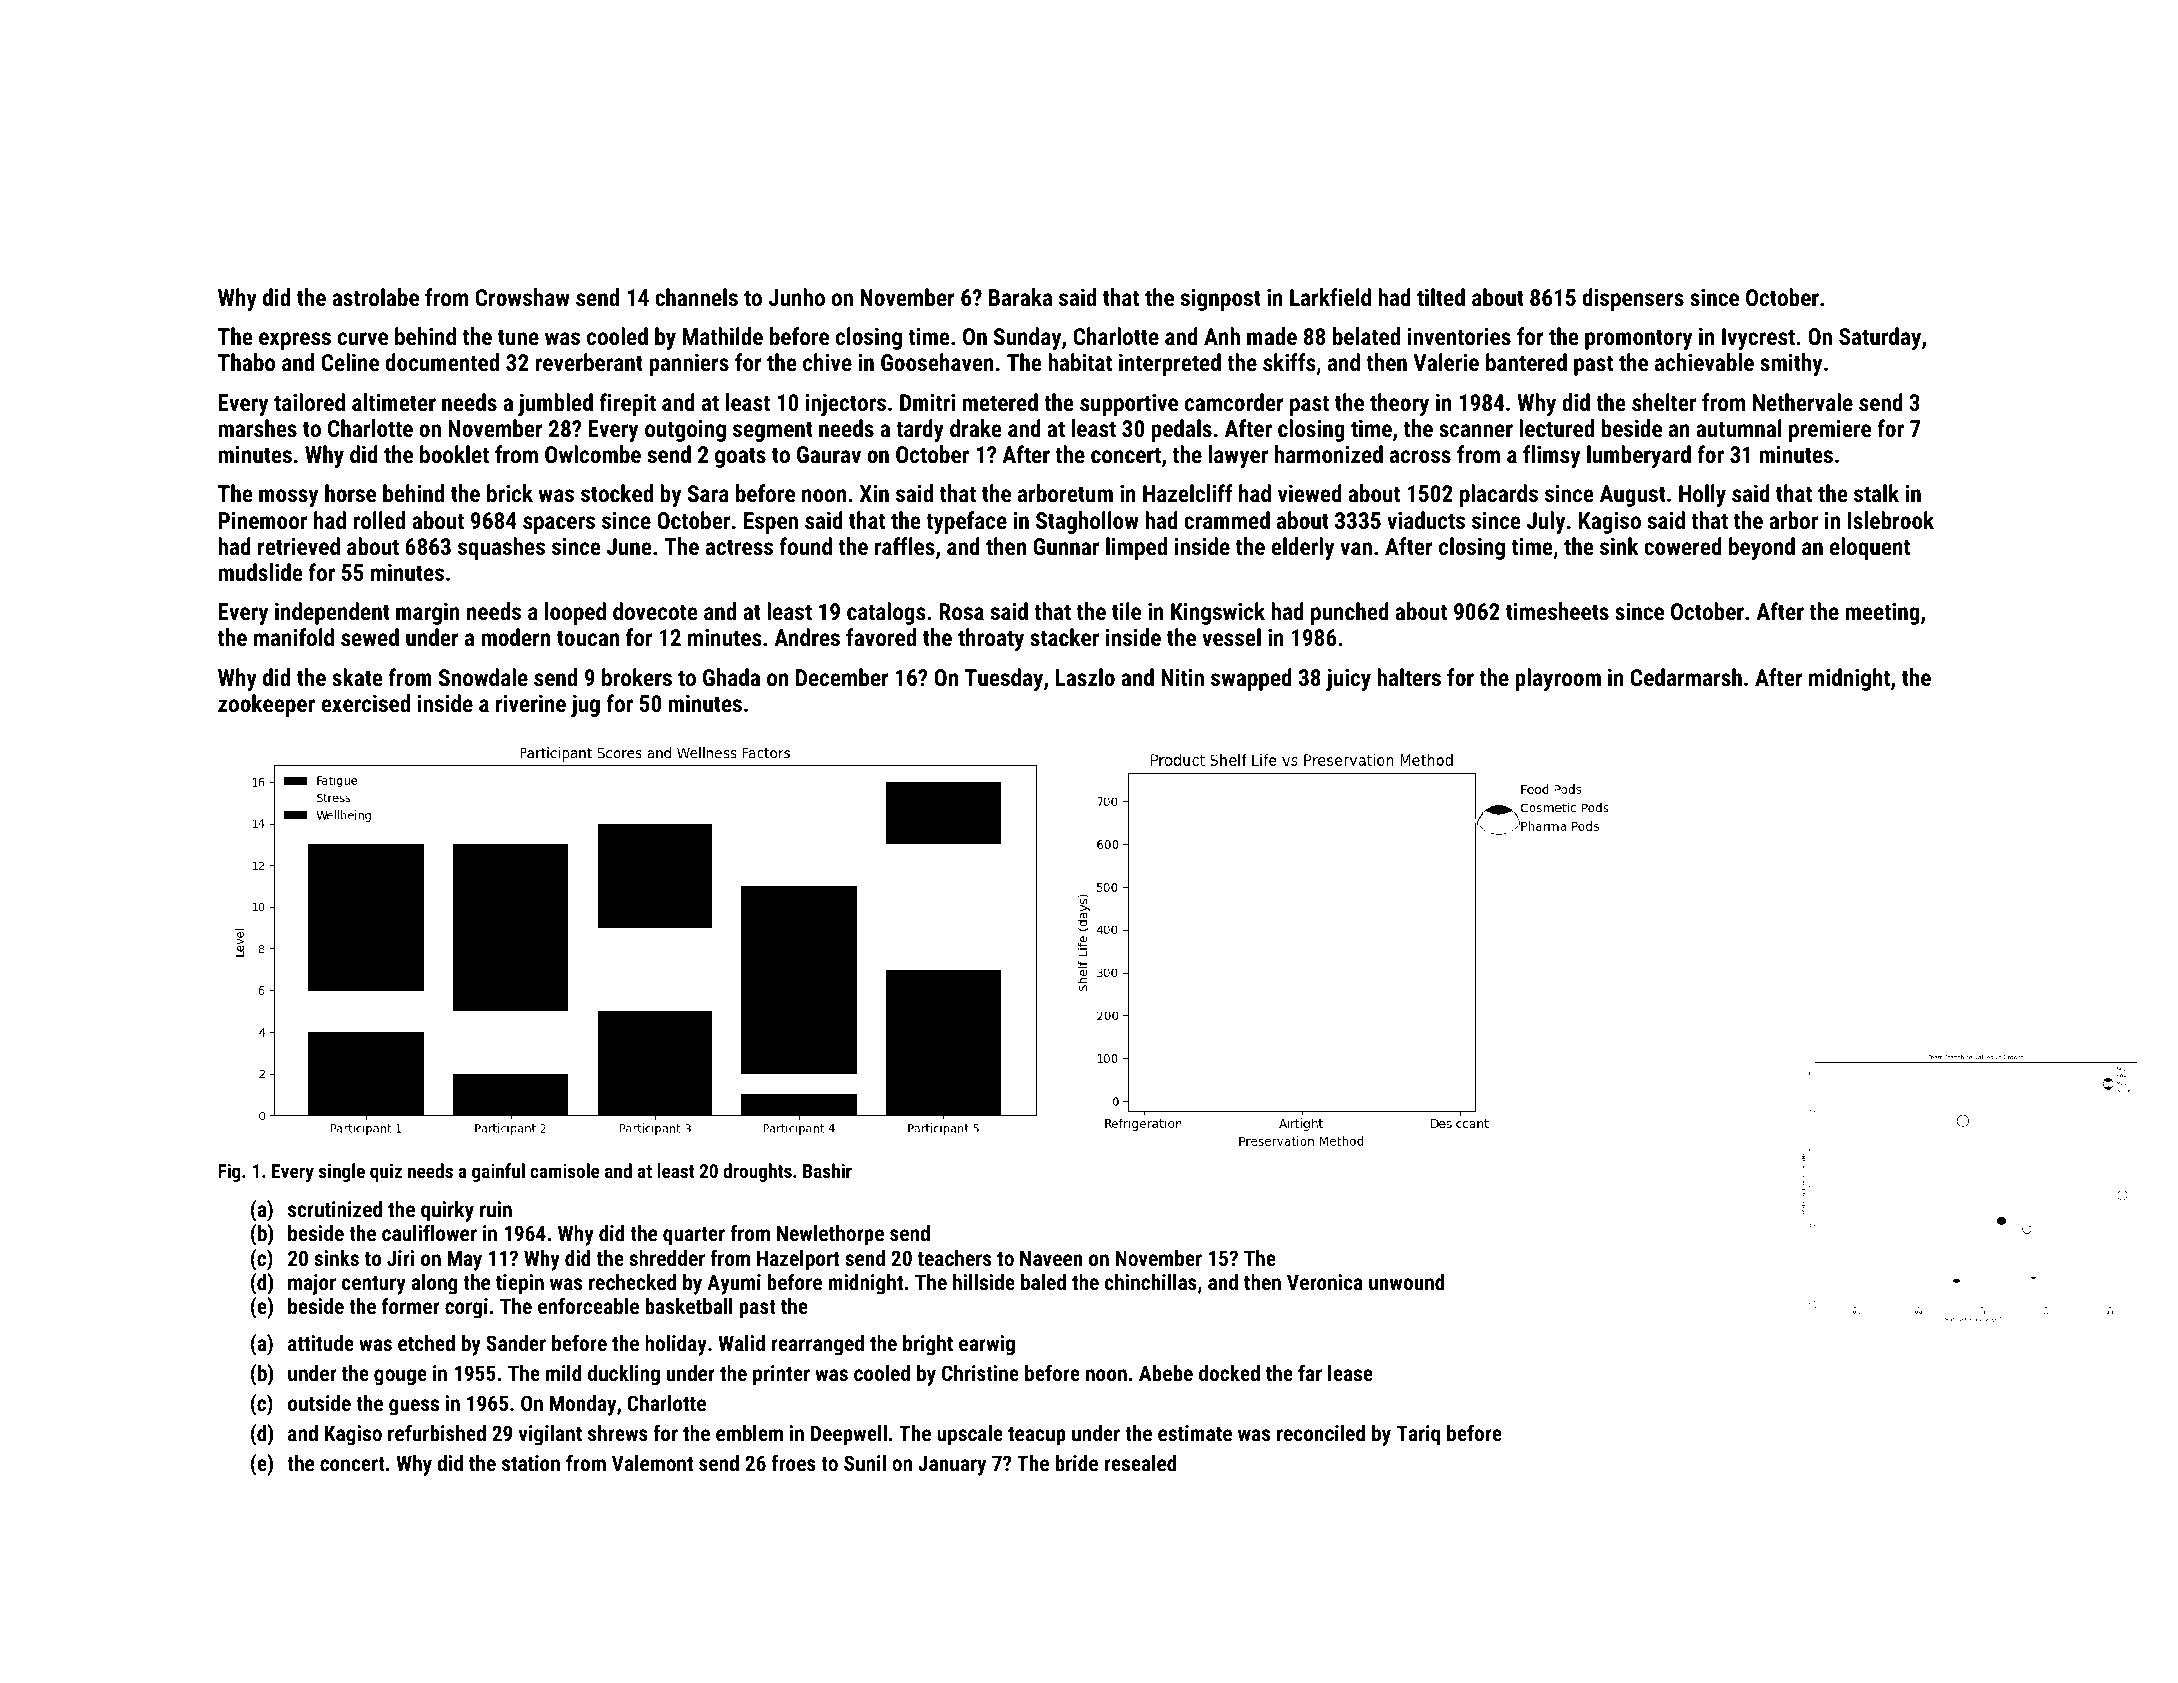  What do you see at coordinates (1251, 679) in the image?
I see `swapped` at bounding box center [1251, 679].
